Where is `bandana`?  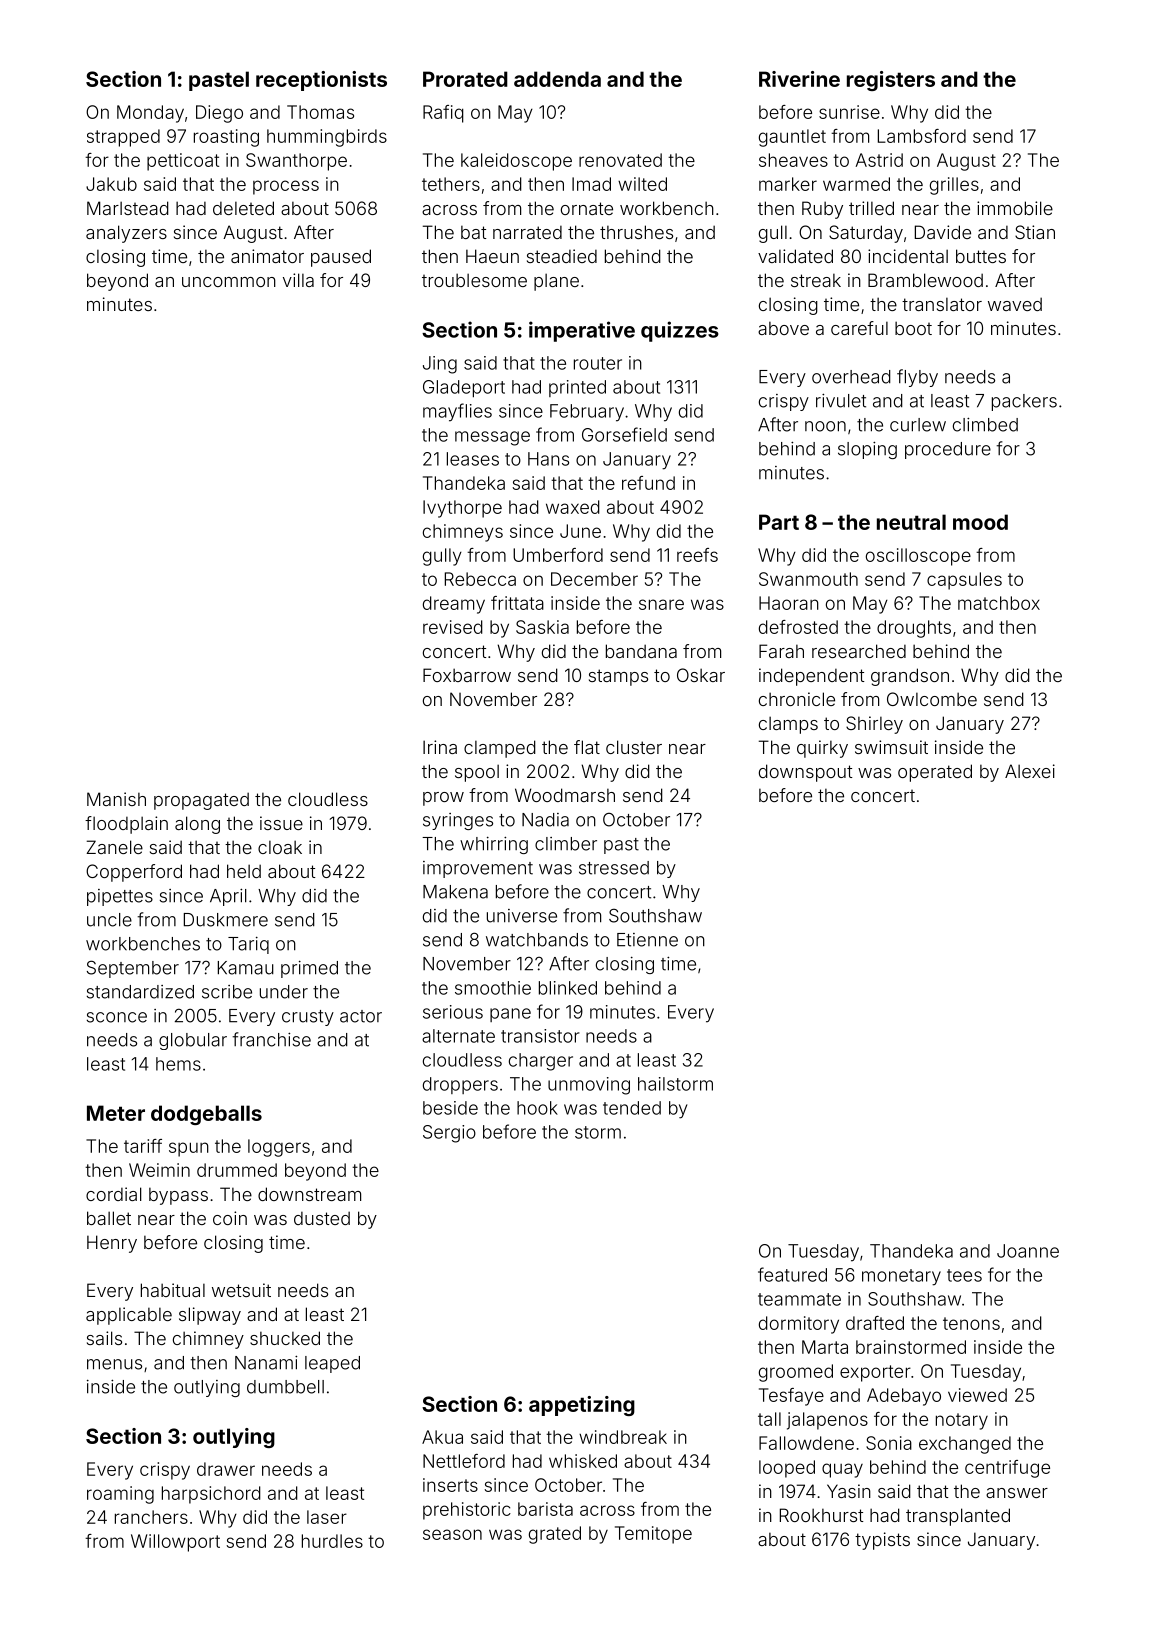
bandana is located at coordinates (641, 651).
